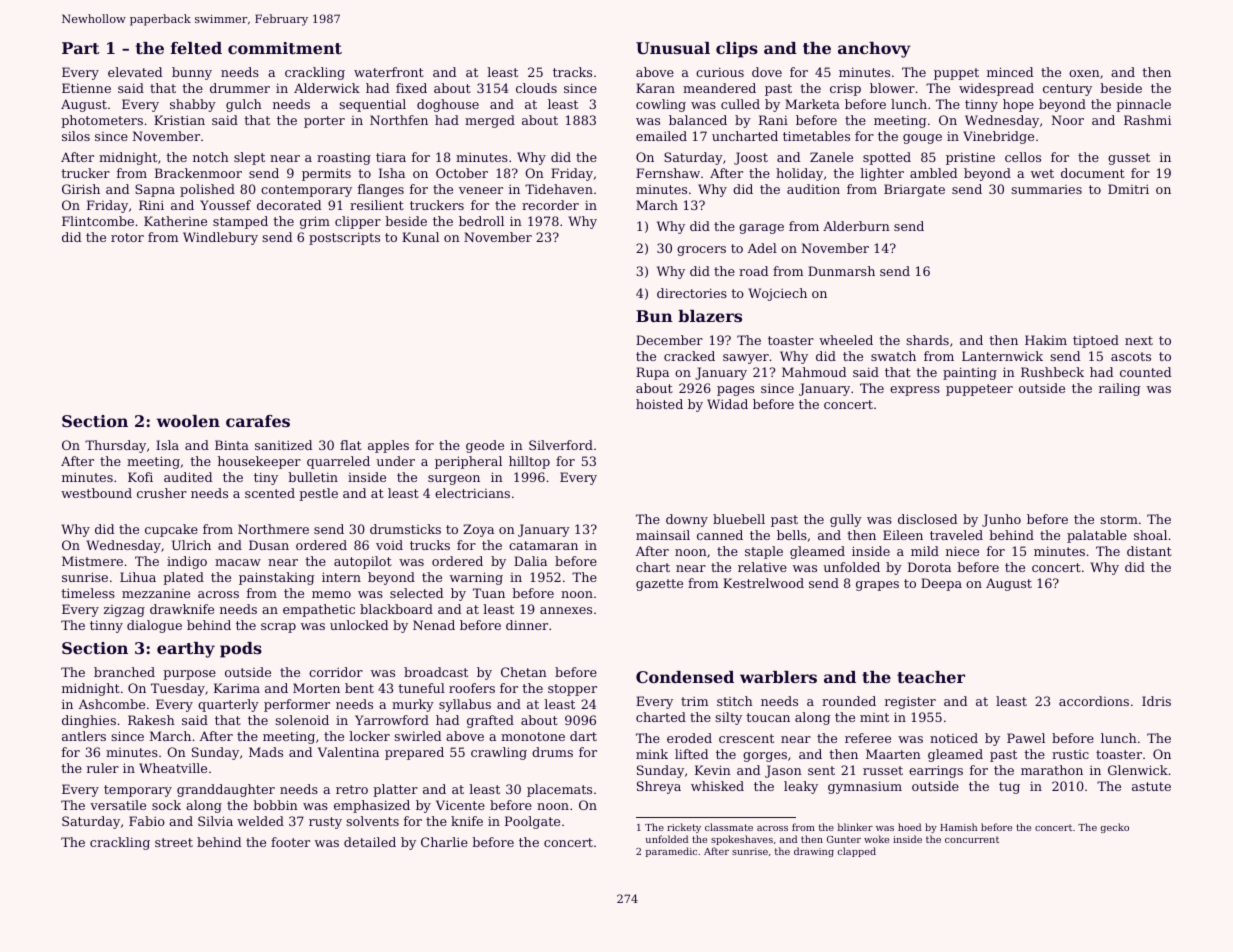 Image resolution: width=1233 pixels, height=952 pixels. Describe the element at coordinates (1070, 754) in the page. I see `rustic` at that location.
